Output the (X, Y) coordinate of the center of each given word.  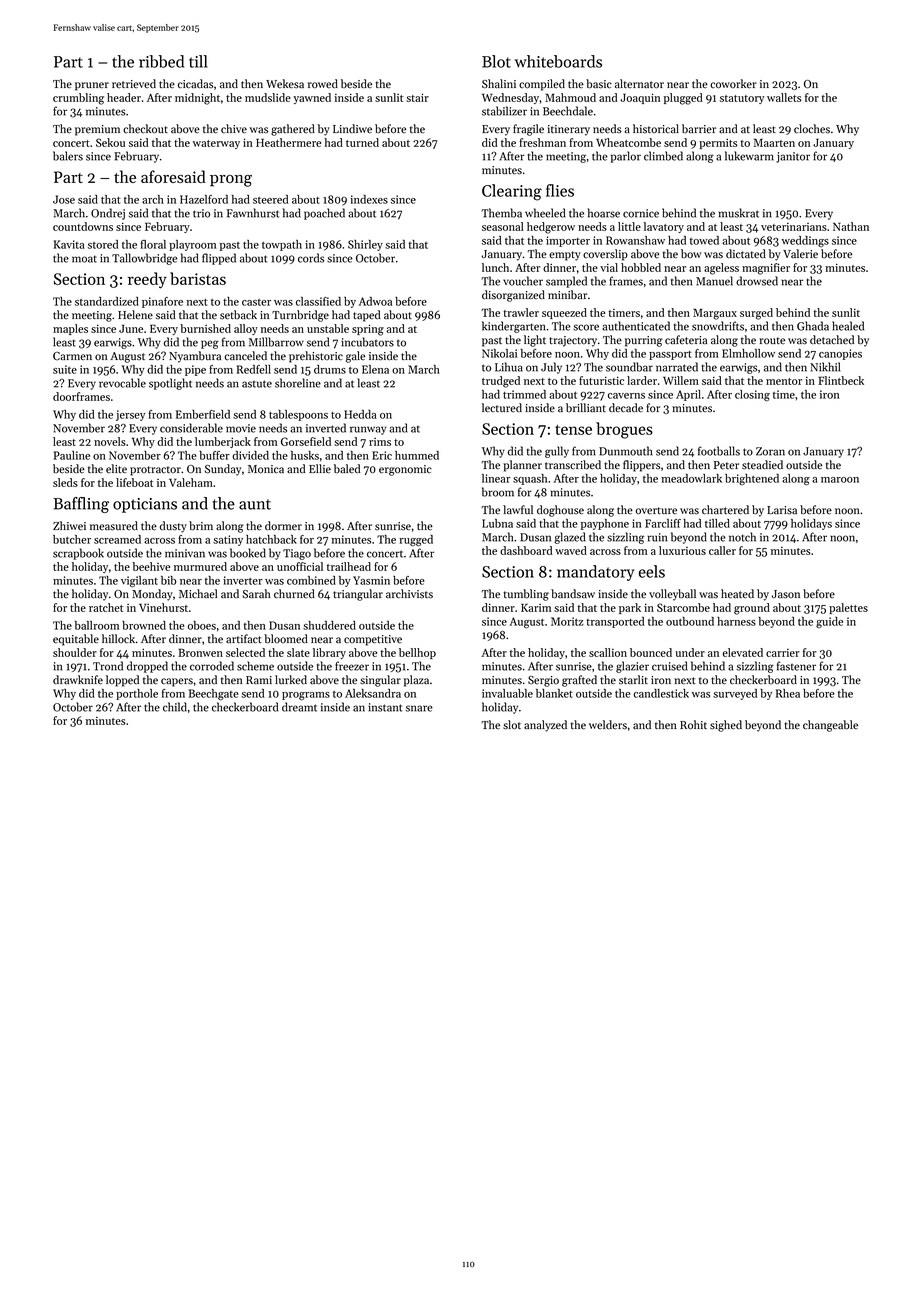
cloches (812, 129)
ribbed (161, 61)
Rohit (693, 725)
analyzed (545, 726)
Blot (496, 61)
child (175, 707)
